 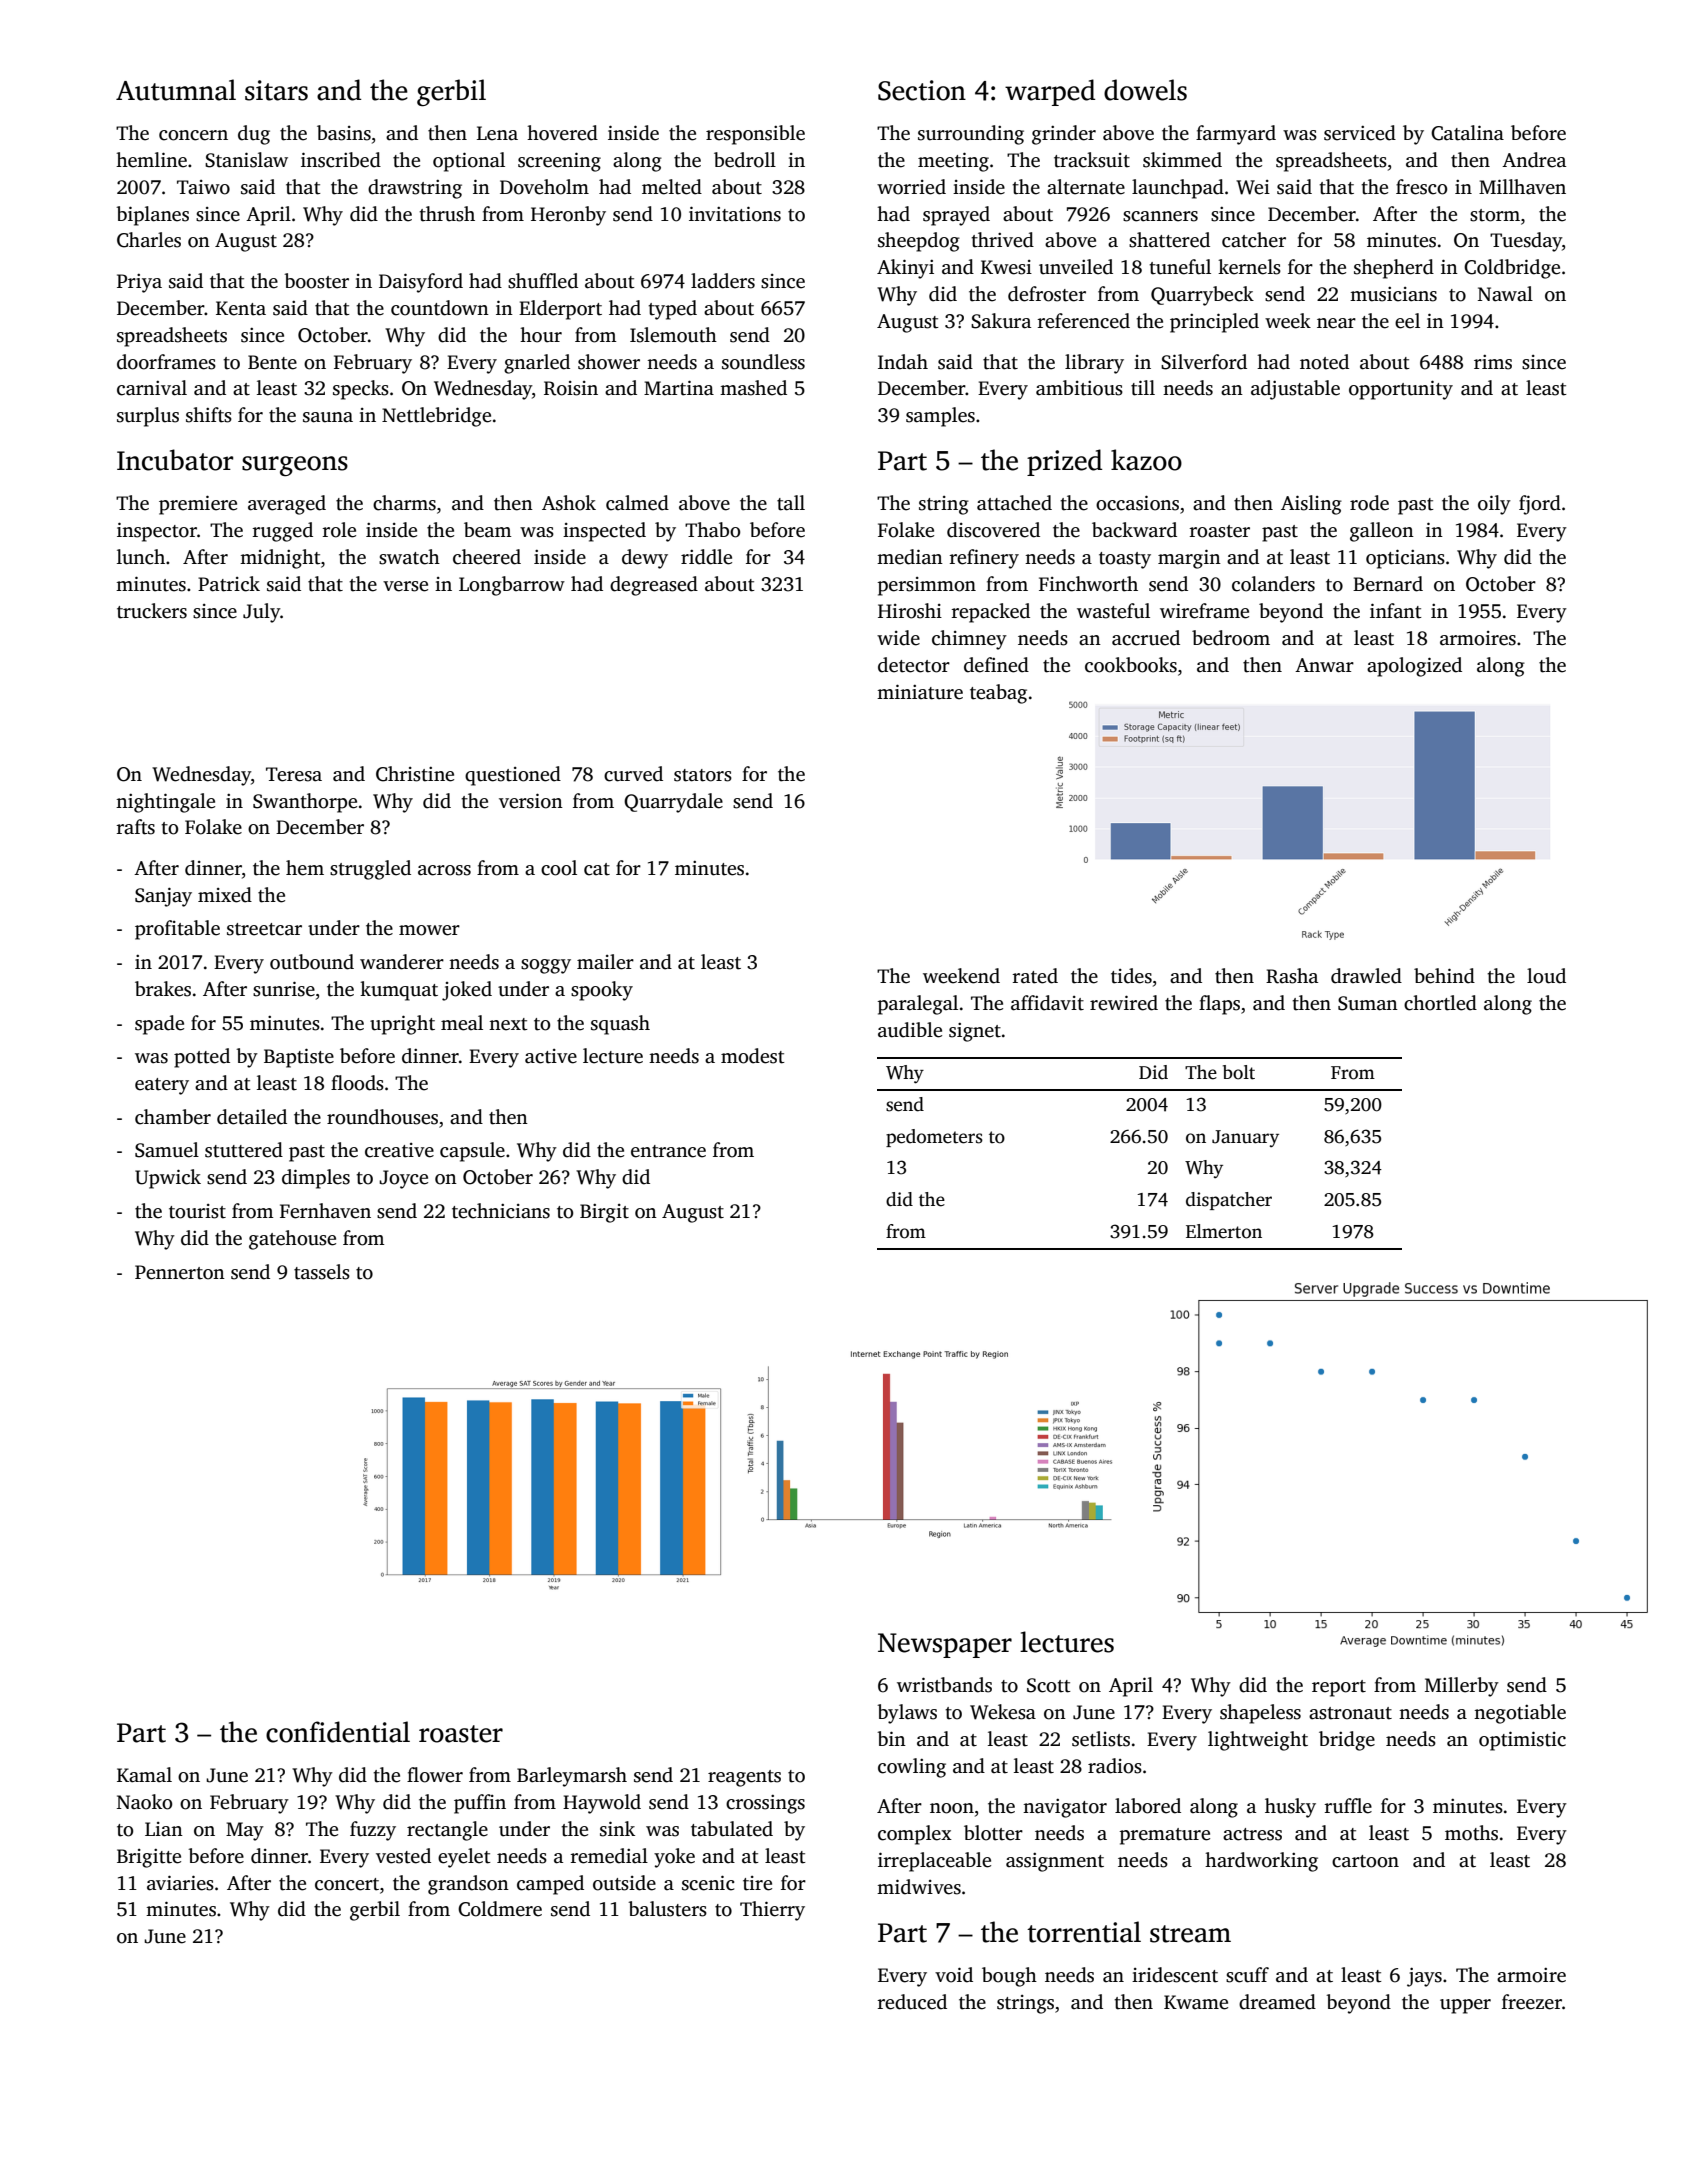 I want to click on confidential, so click(x=338, y=1732).
